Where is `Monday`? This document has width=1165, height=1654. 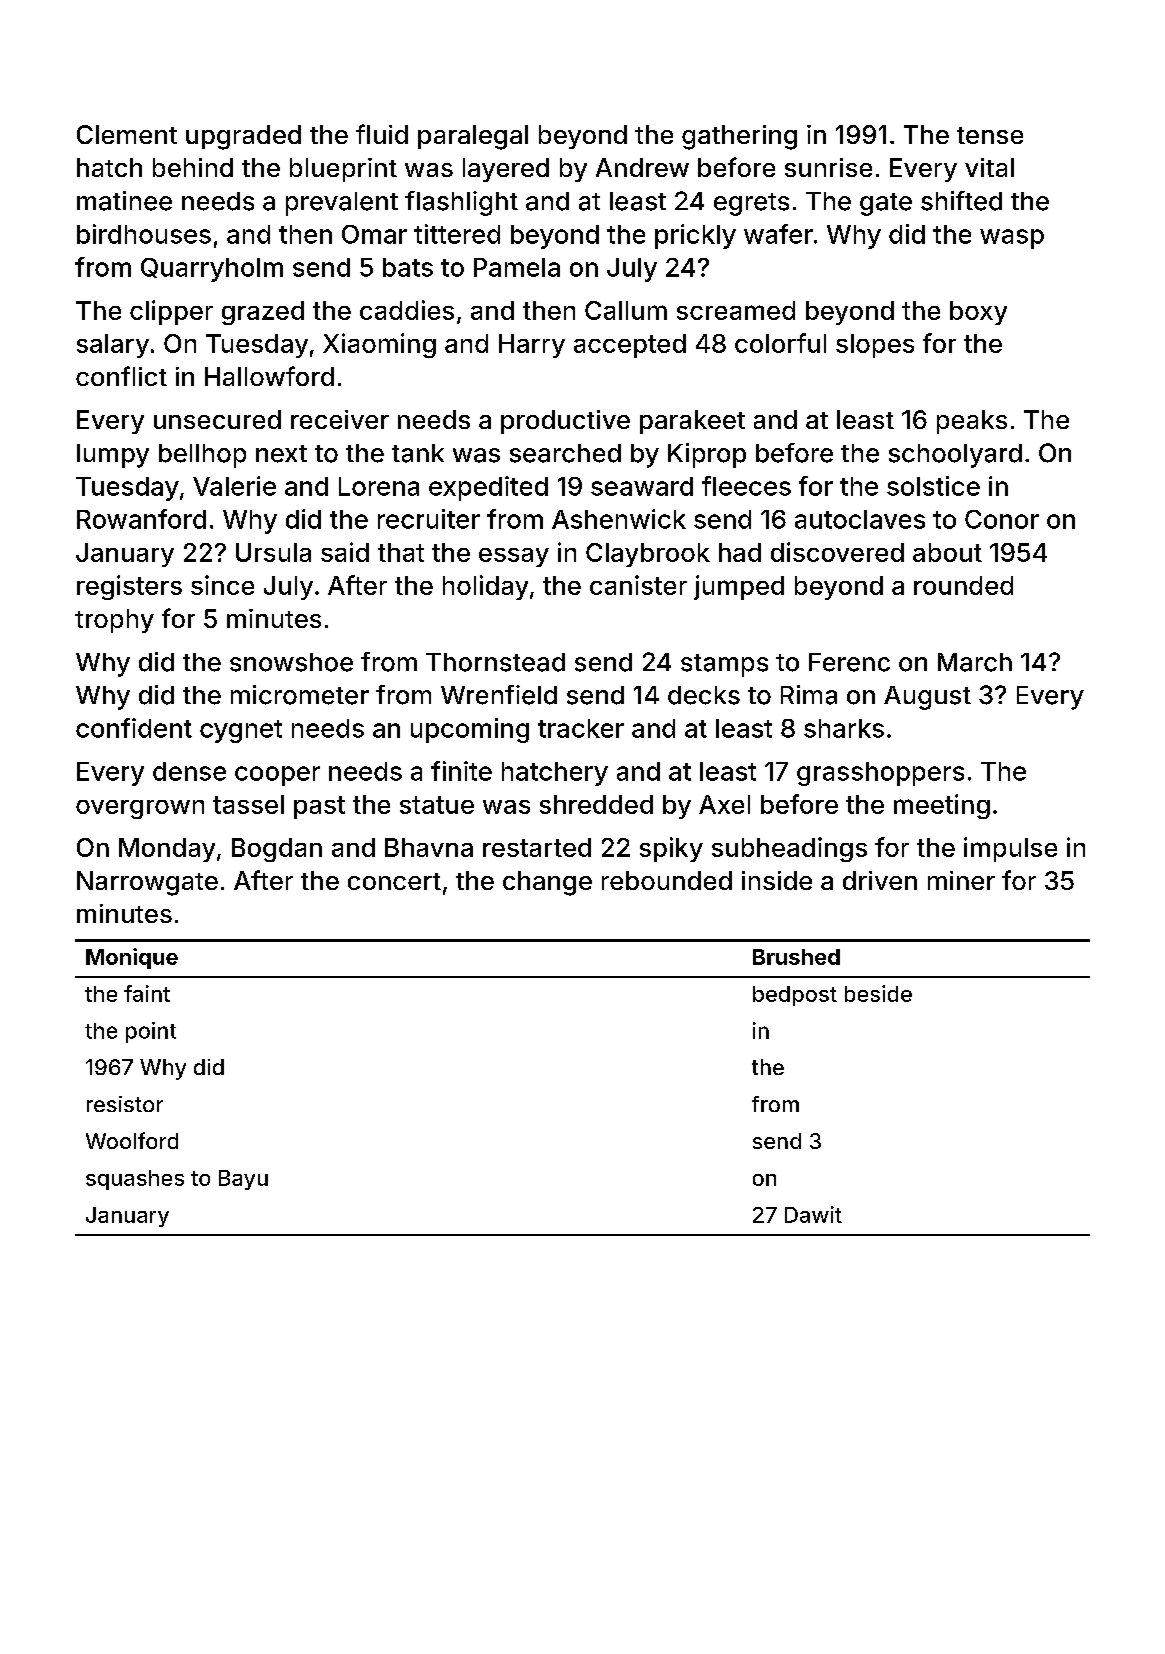
Monday is located at coordinates (167, 850).
